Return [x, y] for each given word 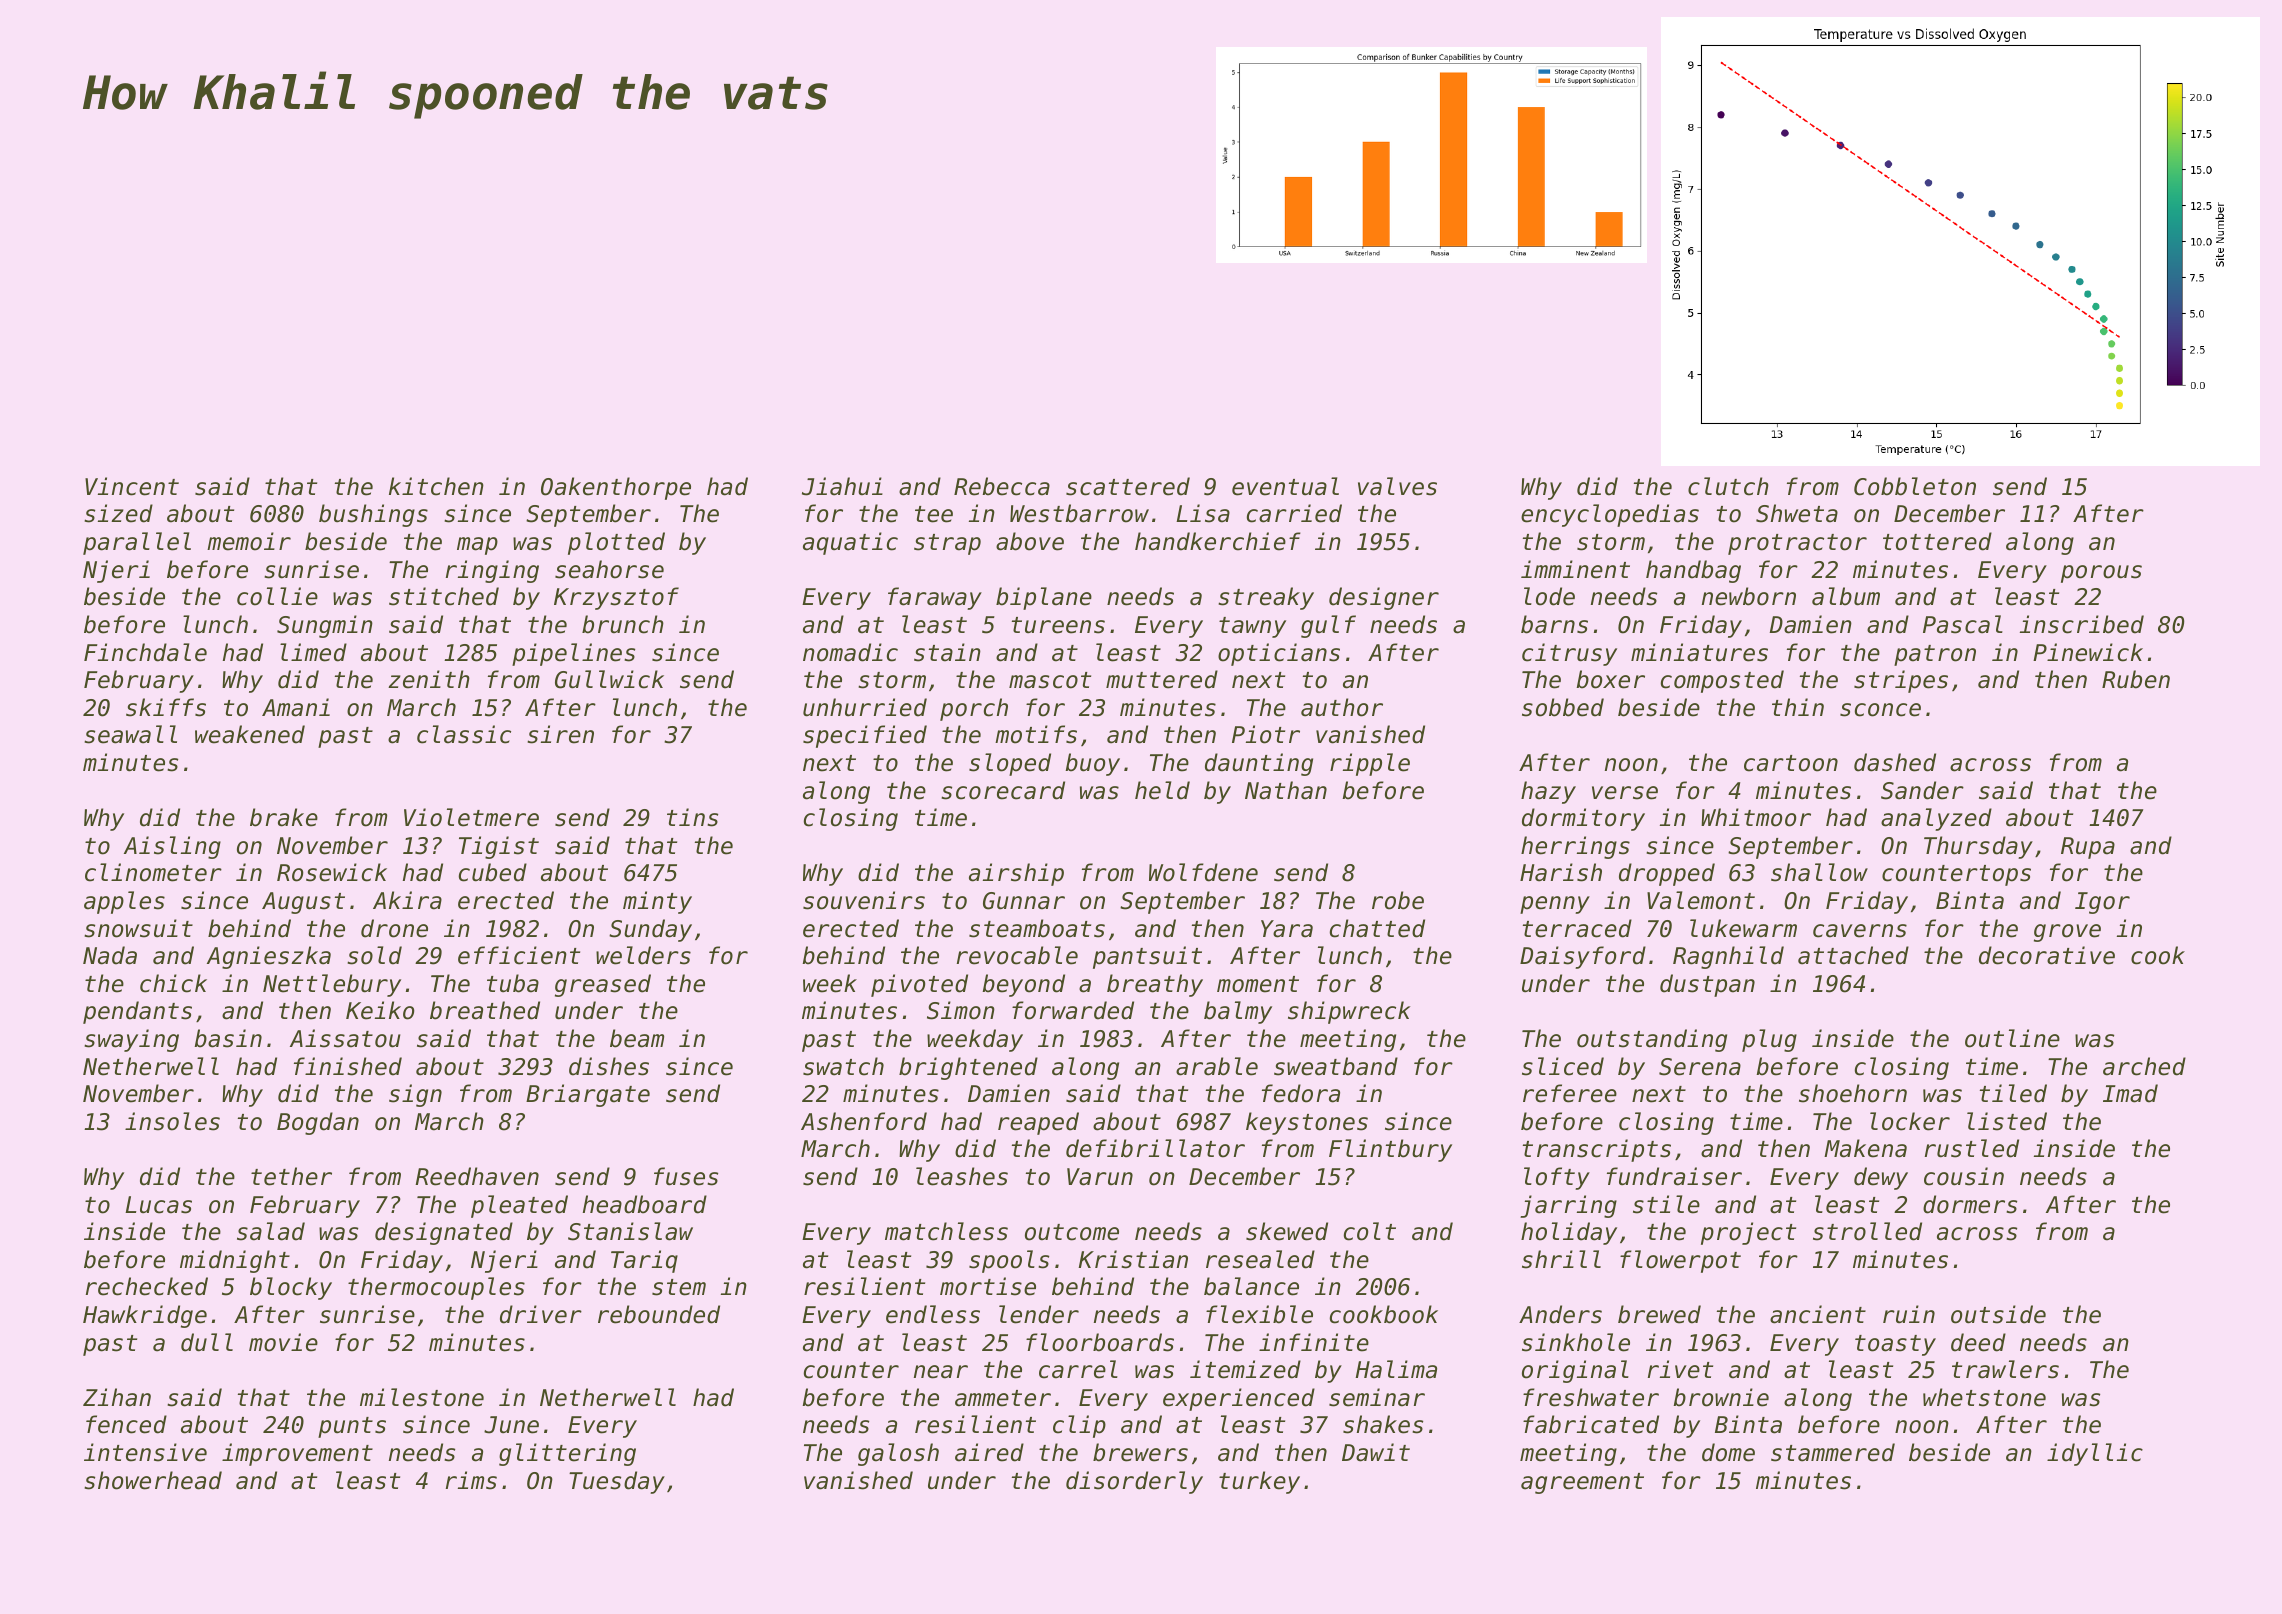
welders [643, 955]
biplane [1044, 598]
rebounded [659, 1314]
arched [2144, 1066]
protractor [1797, 544]
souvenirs [864, 900]
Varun [1100, 1177]
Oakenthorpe [616, 488]
